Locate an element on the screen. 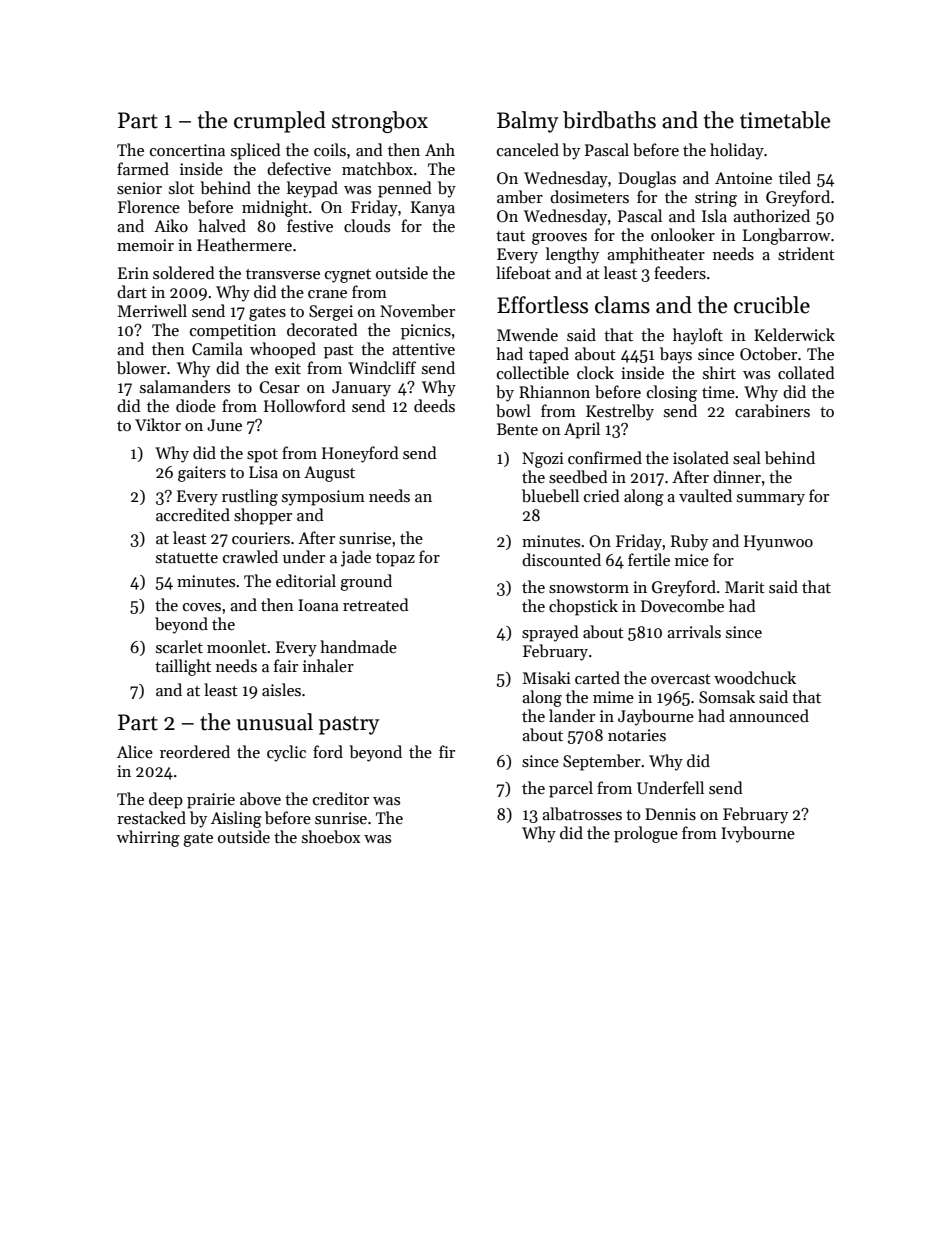  shirt is located at coordinates (719, 372).
